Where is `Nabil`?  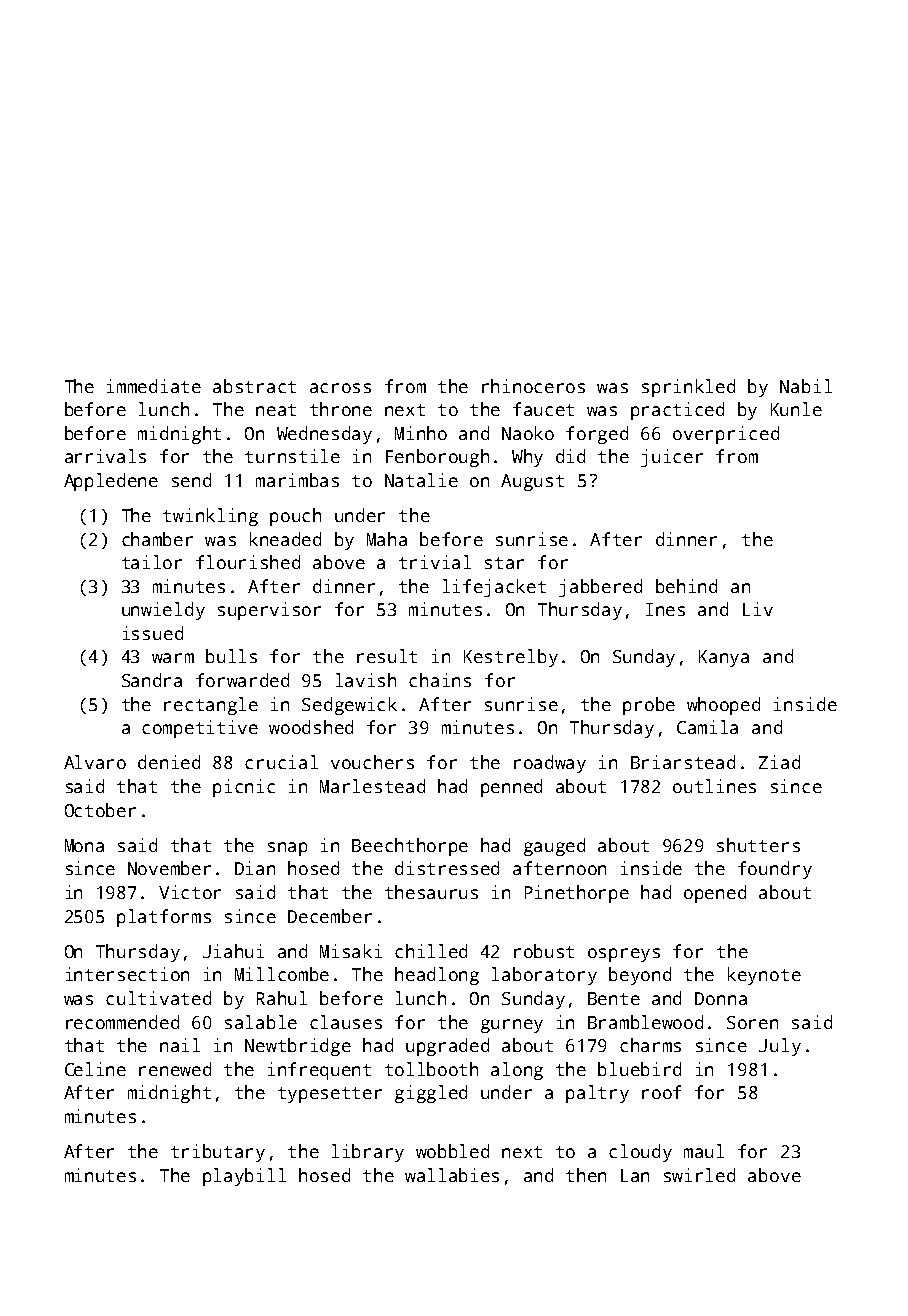
Nabil is located at coordinates (806, 386).
